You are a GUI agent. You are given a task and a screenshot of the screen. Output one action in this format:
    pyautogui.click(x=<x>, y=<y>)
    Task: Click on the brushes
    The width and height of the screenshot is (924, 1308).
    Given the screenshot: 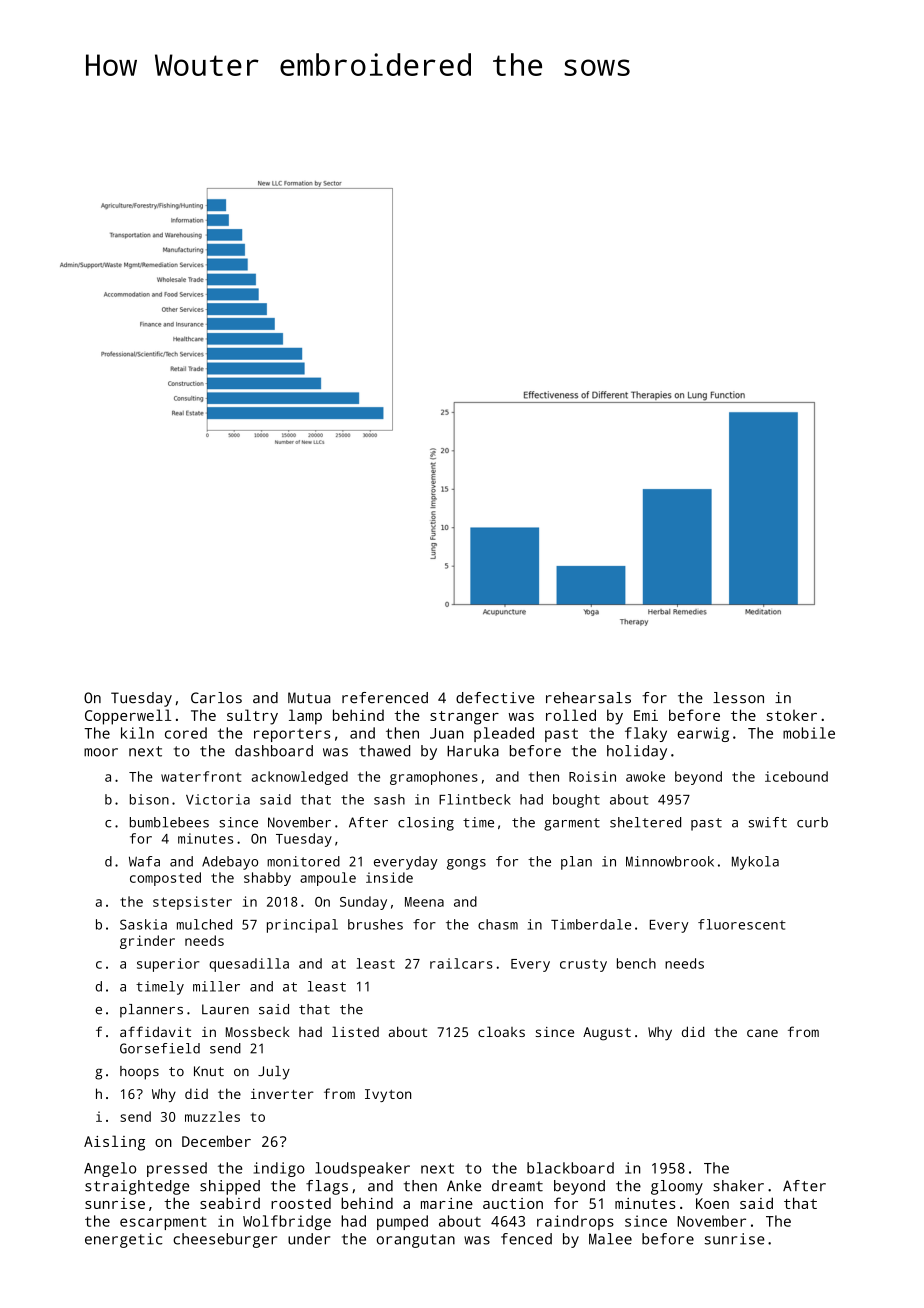 What is the action you would take?
    pyautogui.click(x=375, y=924)
